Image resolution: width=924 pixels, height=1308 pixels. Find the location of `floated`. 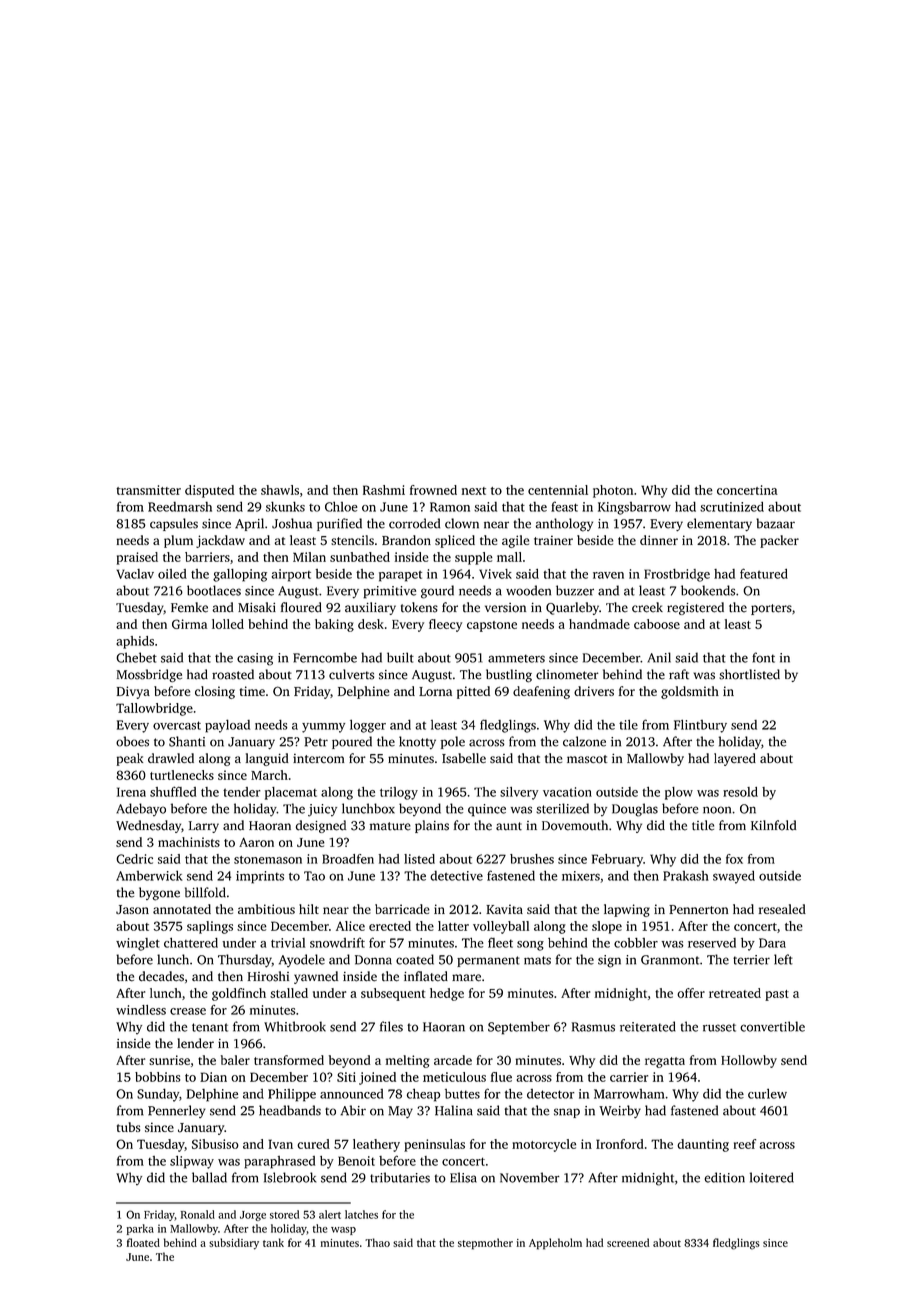

floated is located at coordinates (143, 1242).
